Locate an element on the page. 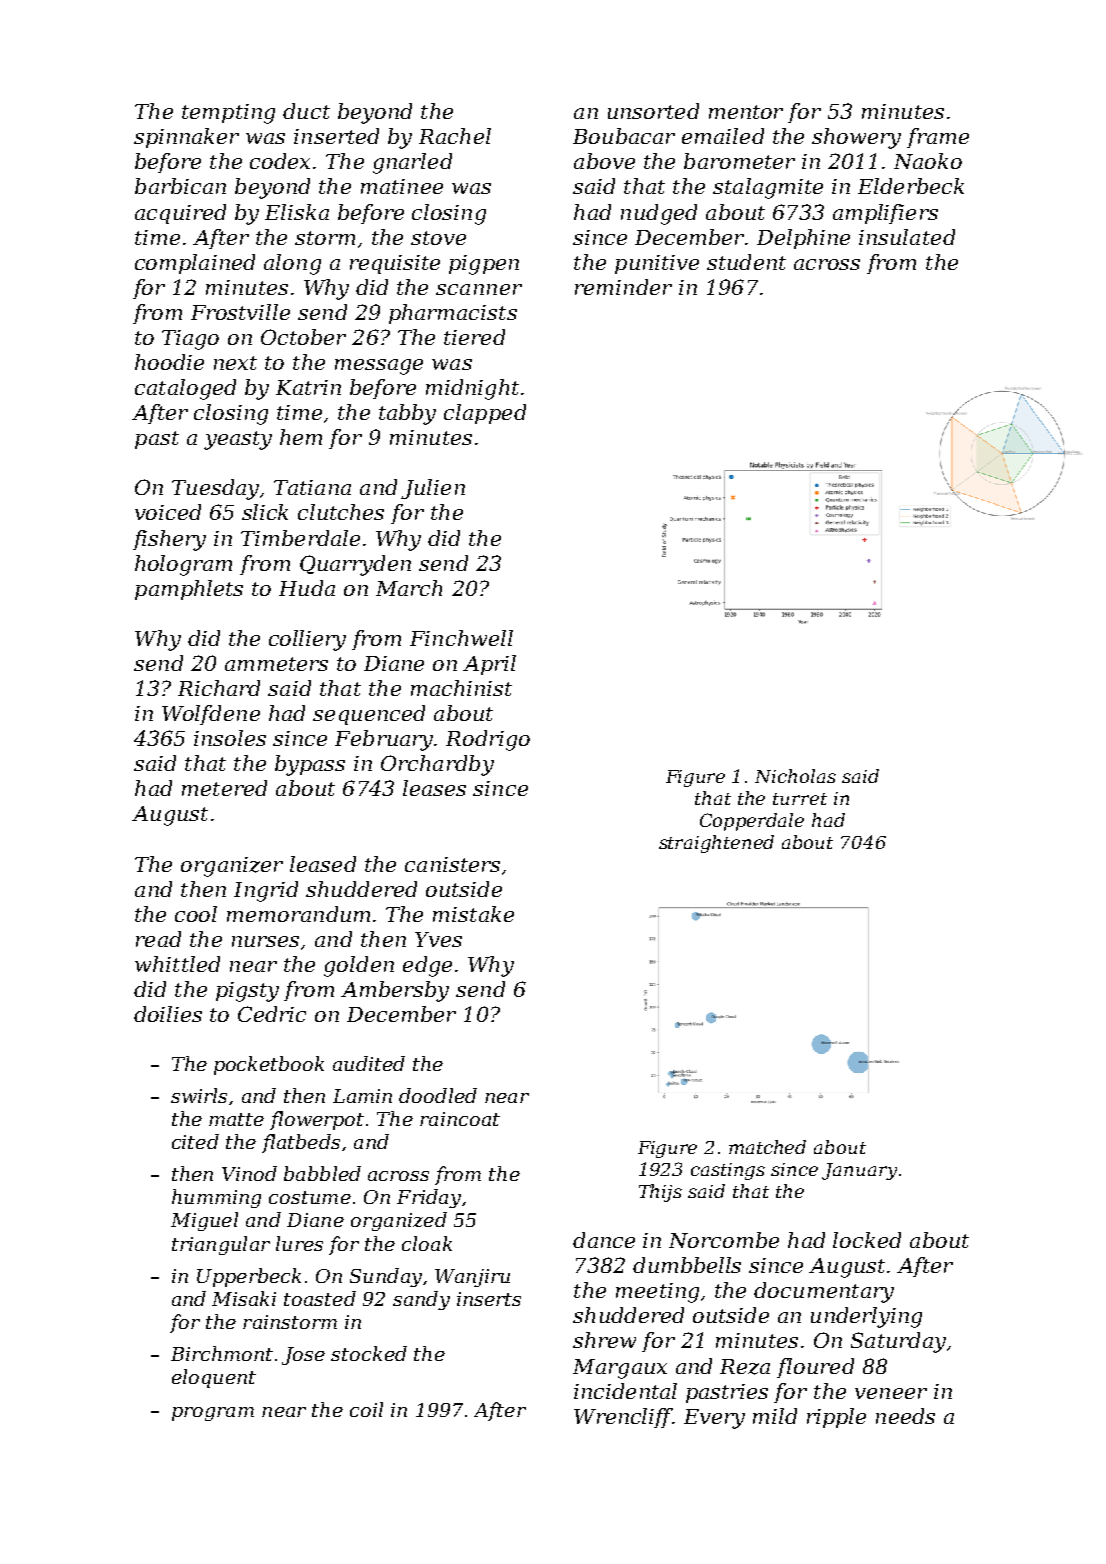 The image size is (1106, 1564). bypass is located at coordinates (310, 765).
